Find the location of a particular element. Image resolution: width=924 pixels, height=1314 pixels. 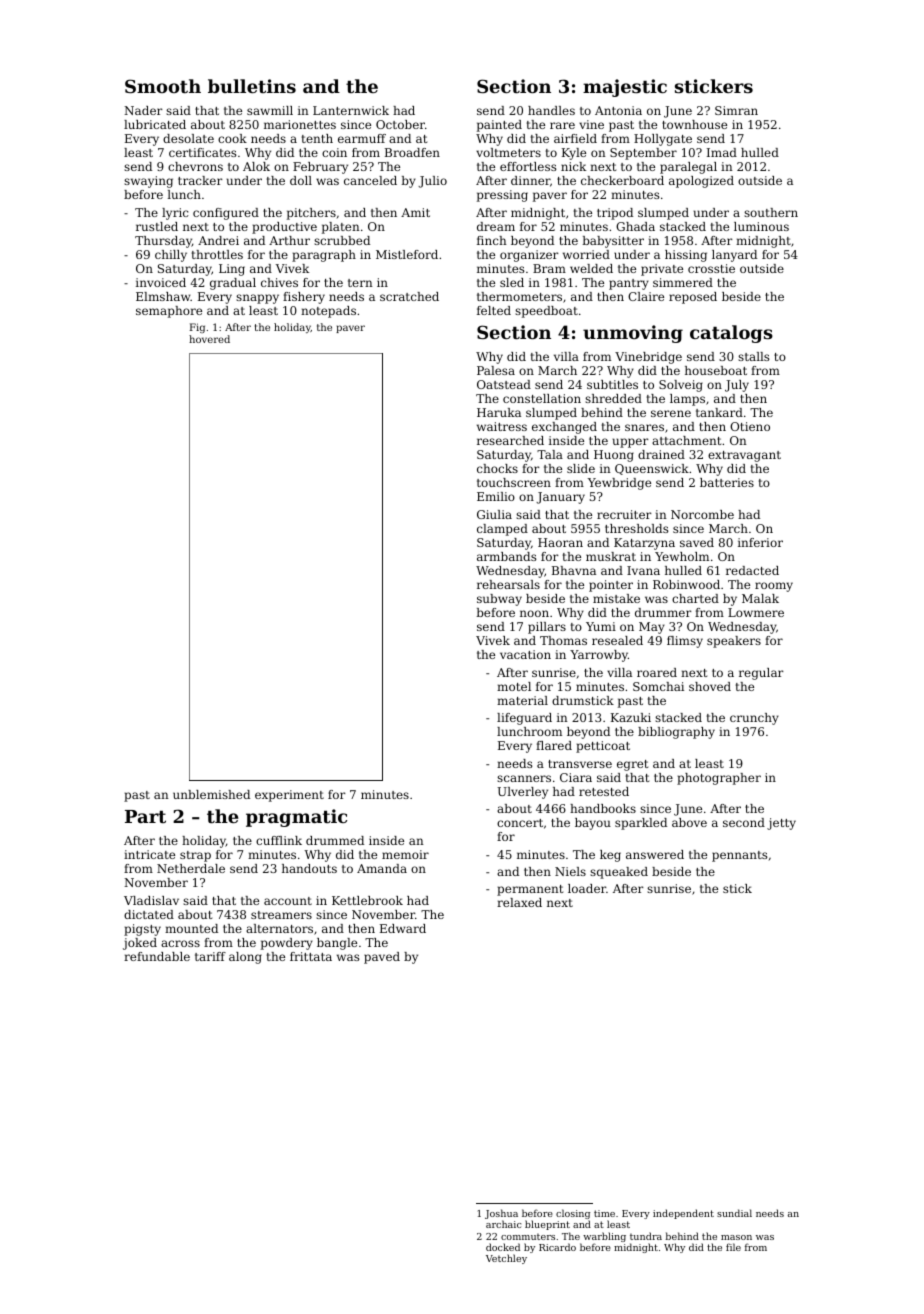

checkerboard is located at coordinates (622, 180).
